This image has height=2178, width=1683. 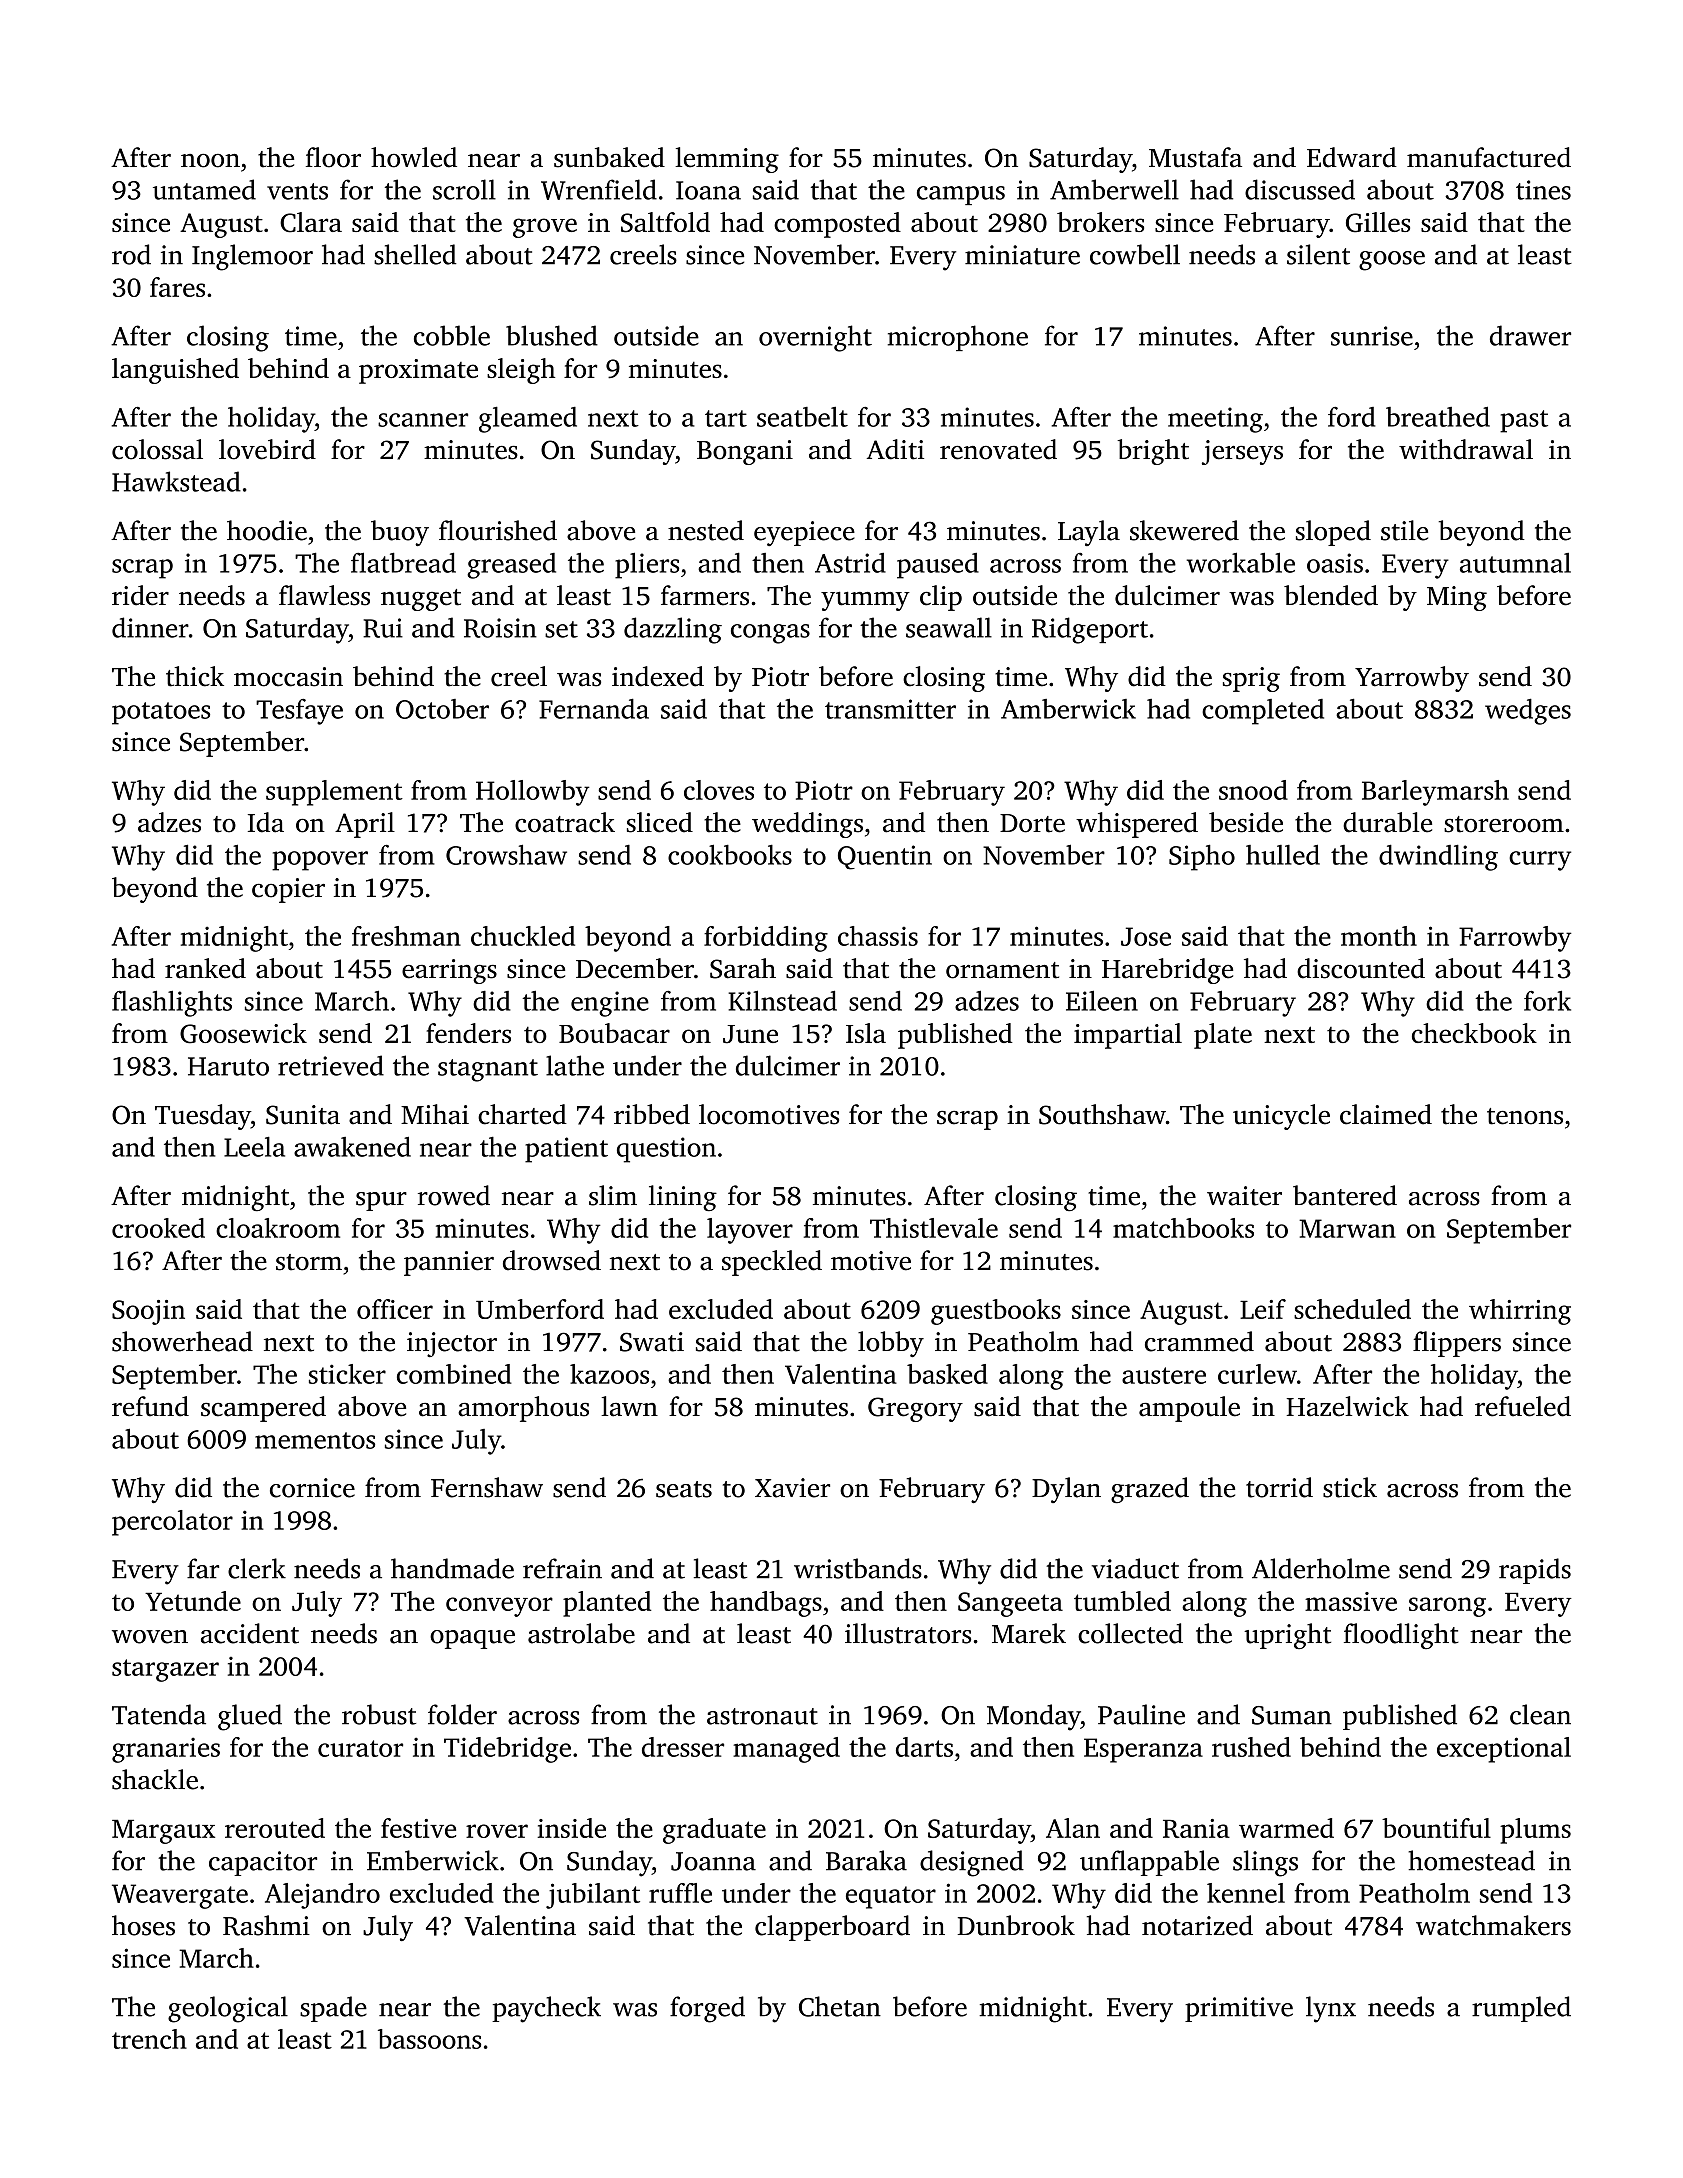 I want to click on Dunbrook, so click(x=1016, y=1925).
